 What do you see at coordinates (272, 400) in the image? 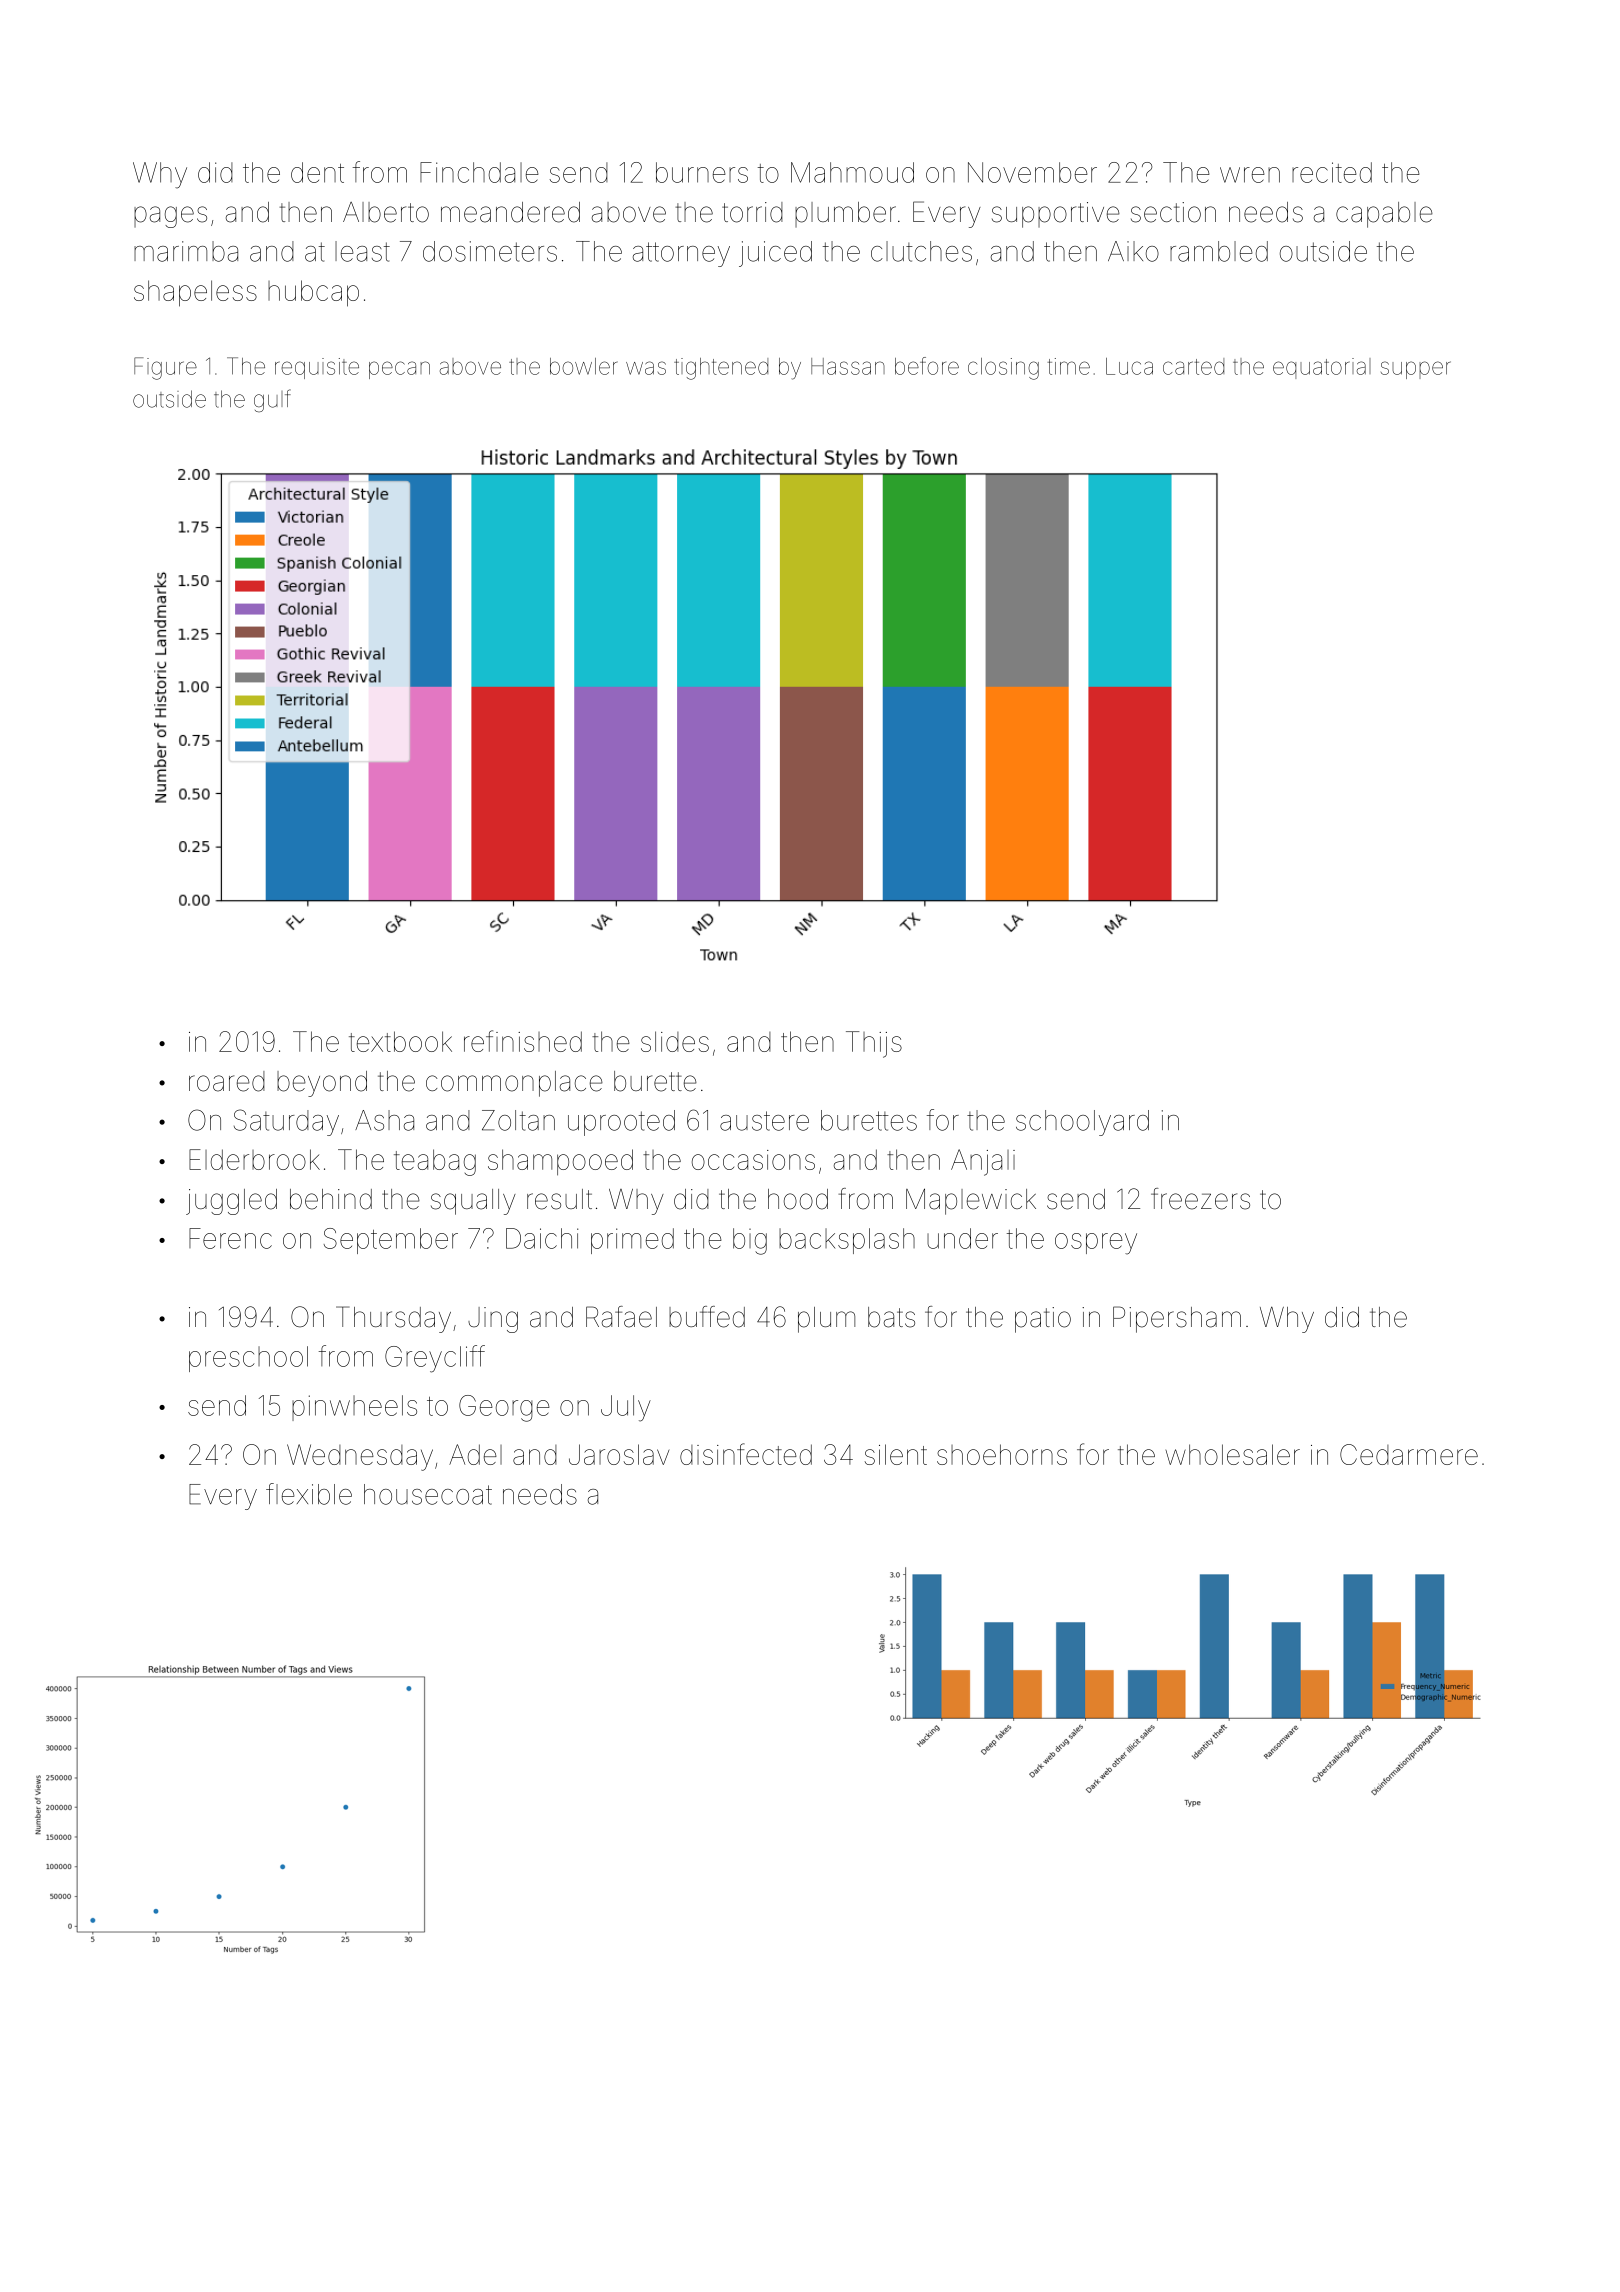
I see `gulf` at bounding box center [272, 400].
